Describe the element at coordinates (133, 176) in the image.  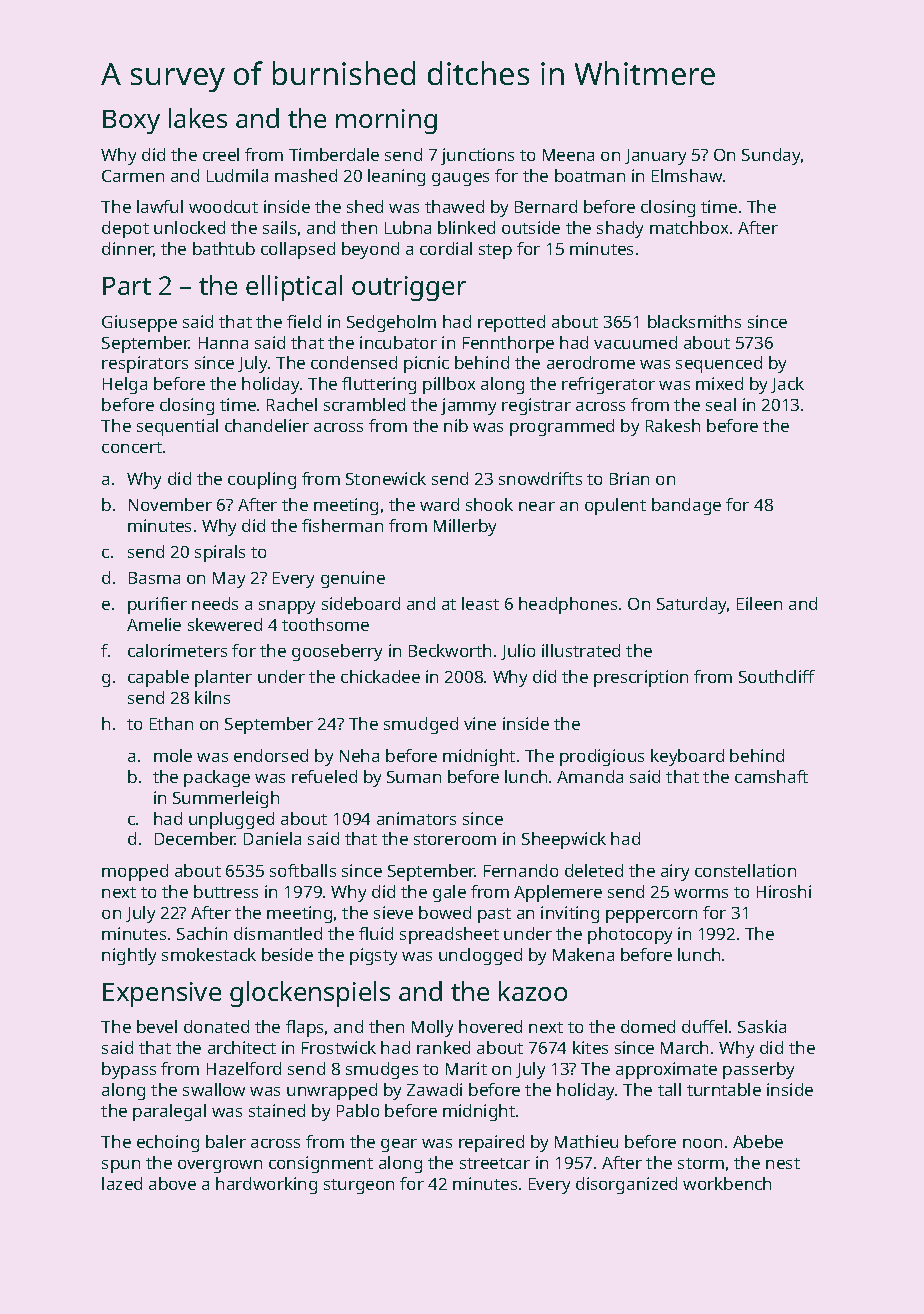
I see `Carmen` at that location.
